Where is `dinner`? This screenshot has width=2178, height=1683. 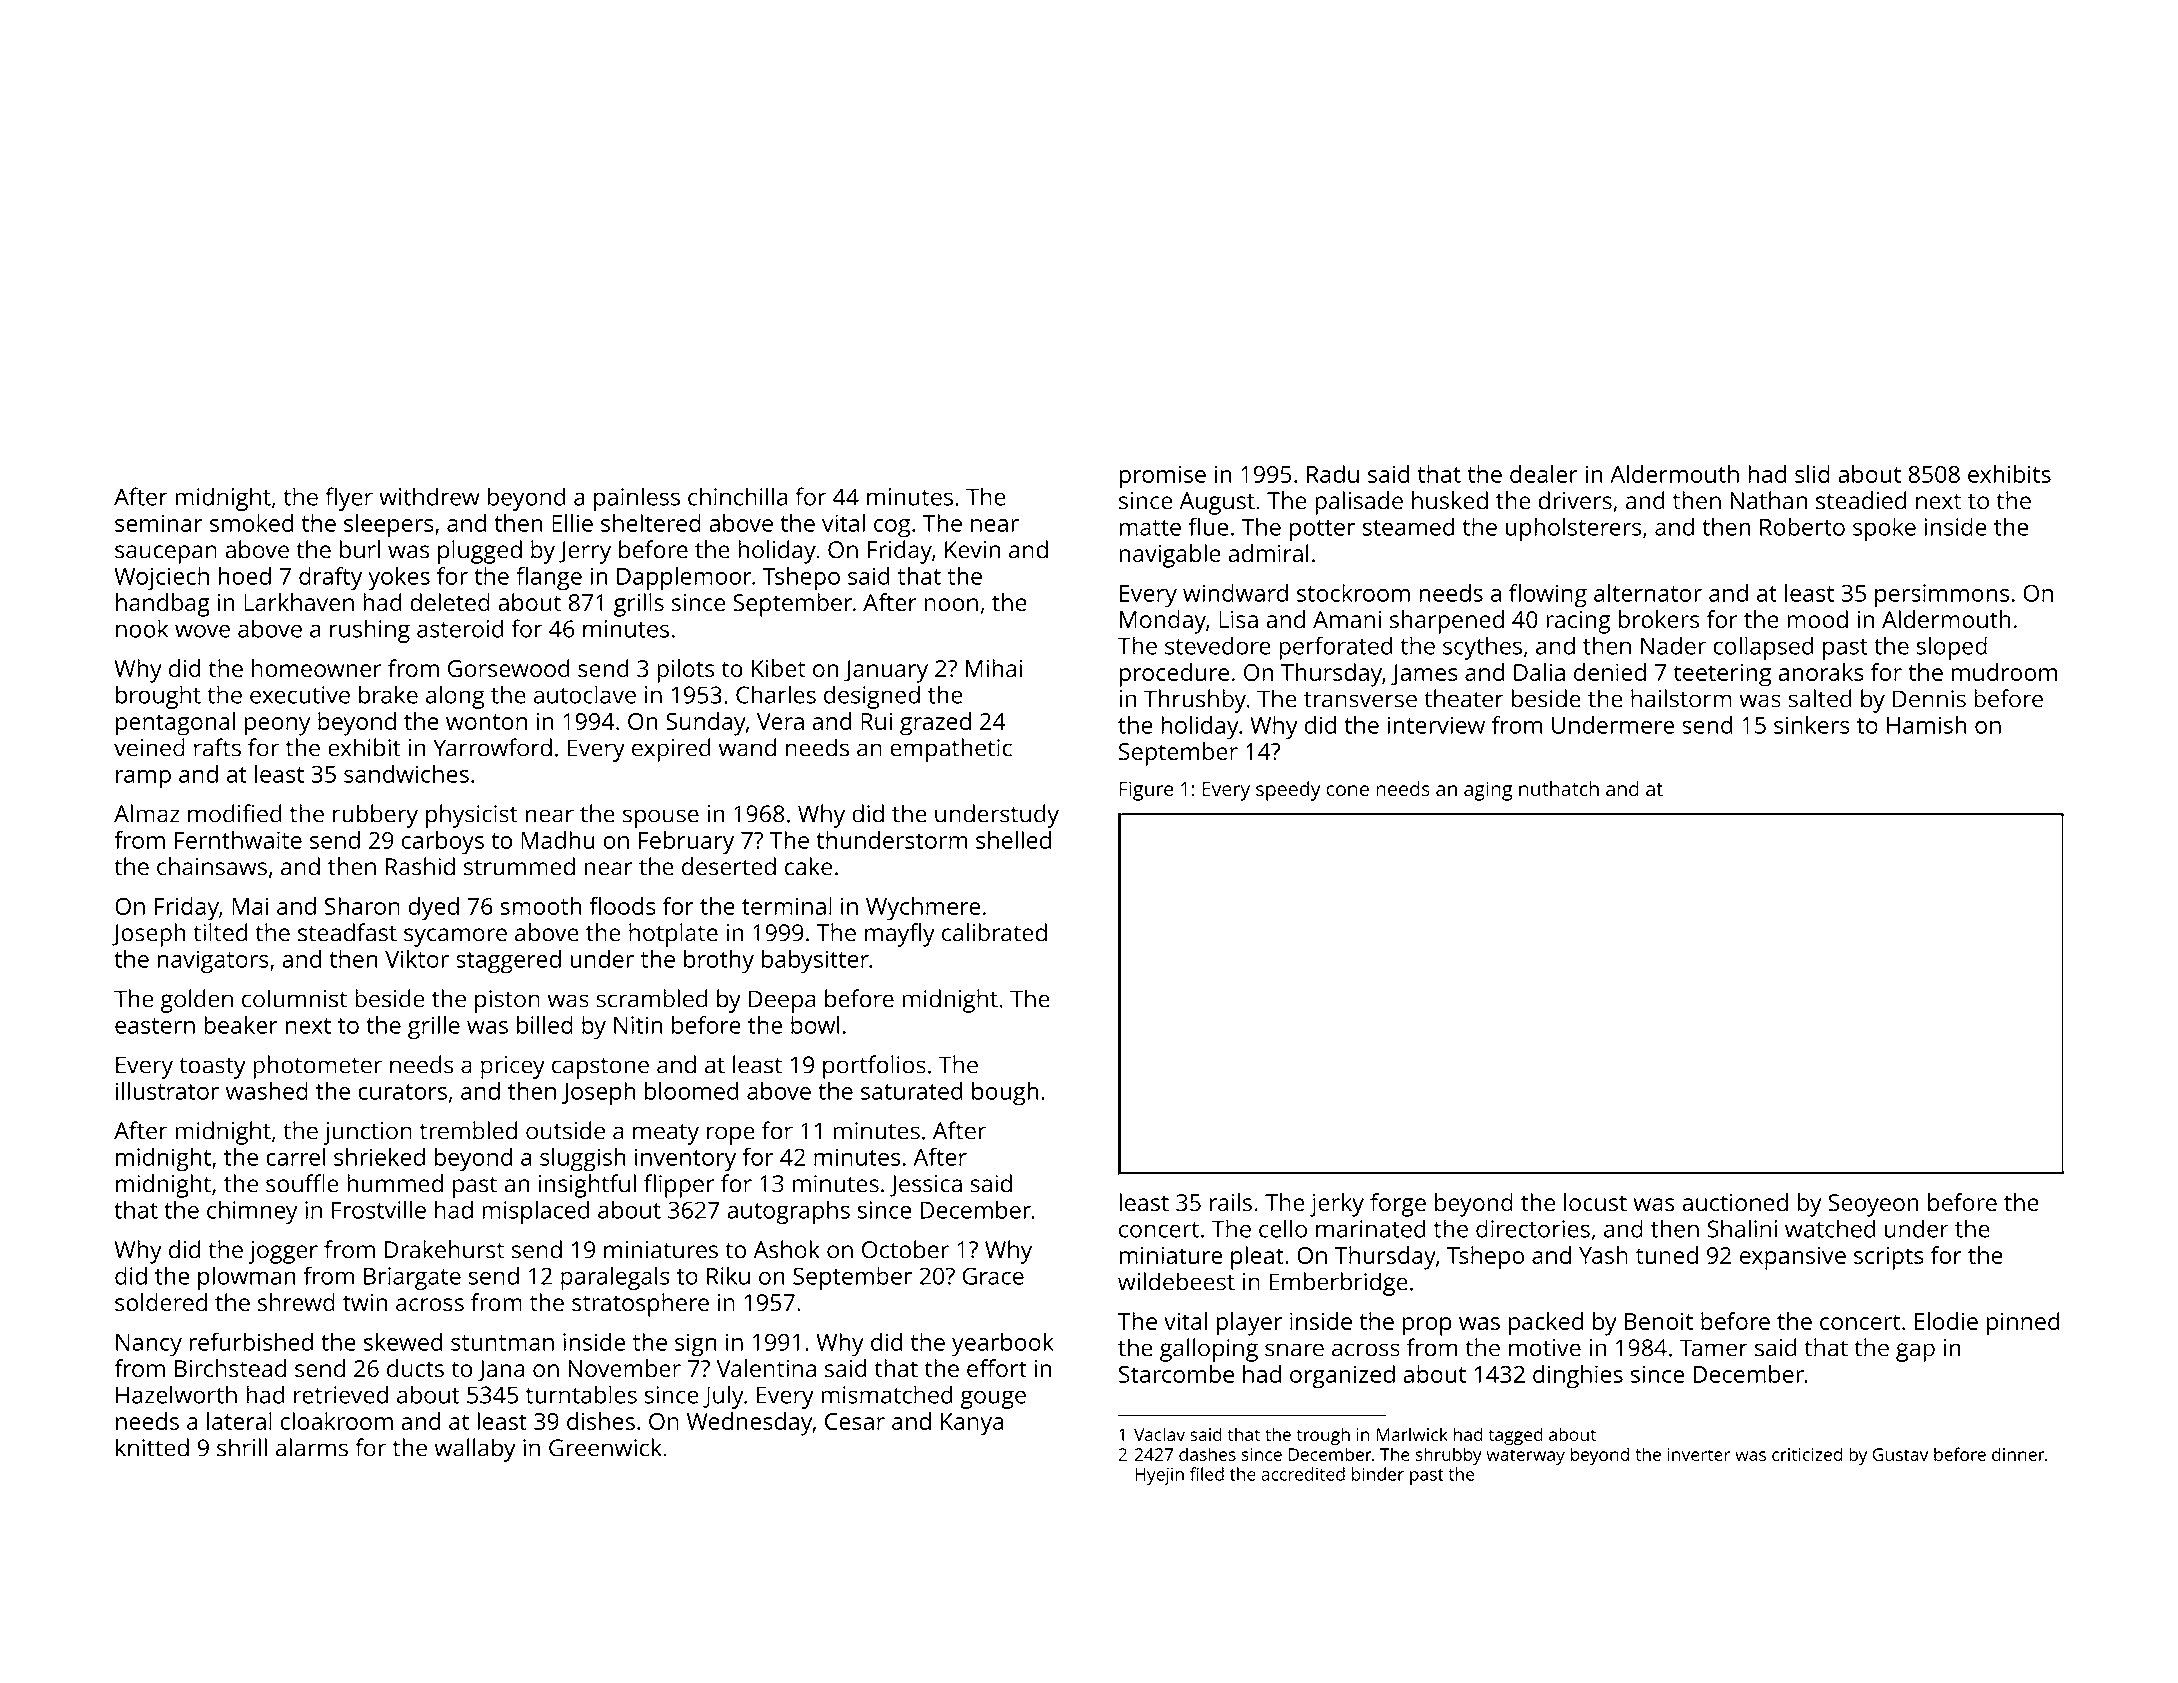
dinner is located at coordinates (2018, 1454).
